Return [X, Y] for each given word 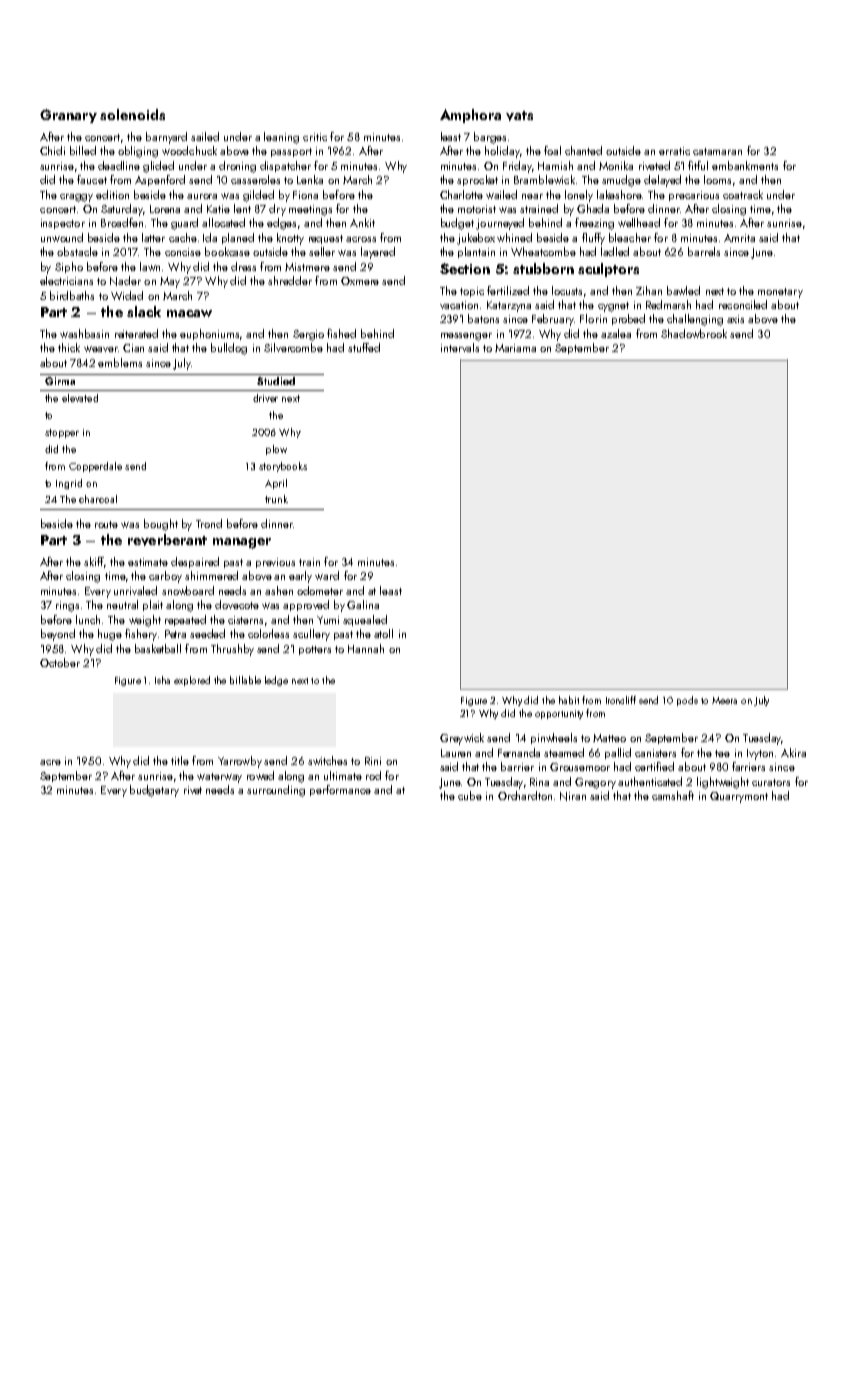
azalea [616, 333]
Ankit [362, 222]
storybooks [283, 467]
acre [50, 762]
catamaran [717, 151]
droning [237, 167]
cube [470, 795]
